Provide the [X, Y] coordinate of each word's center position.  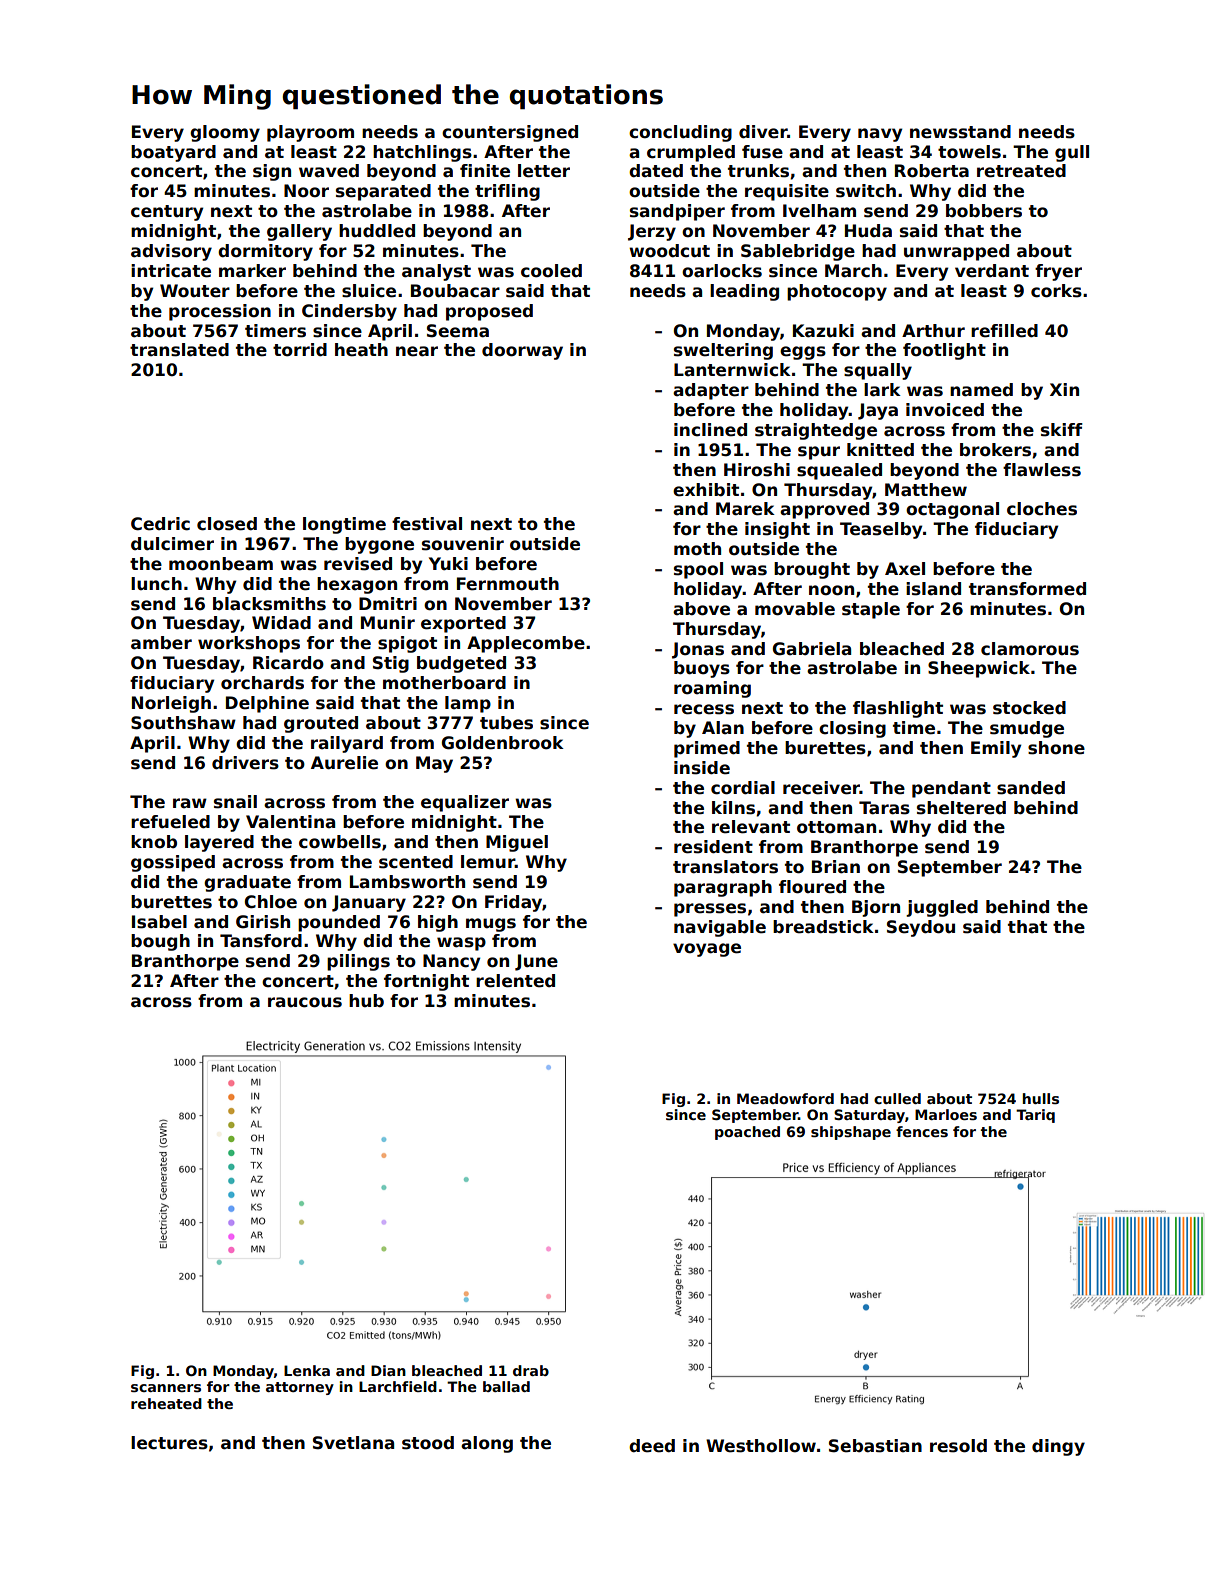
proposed [489, 312]
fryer [1058, 272]
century [167, 213]
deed [652, 1446]
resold [958, 1446]
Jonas [698, 650]
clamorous [1030, 649]
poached [747, 1133]
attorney [300, 1388]
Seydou [921, 928]
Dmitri [388, 603]
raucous [305, 1002]
